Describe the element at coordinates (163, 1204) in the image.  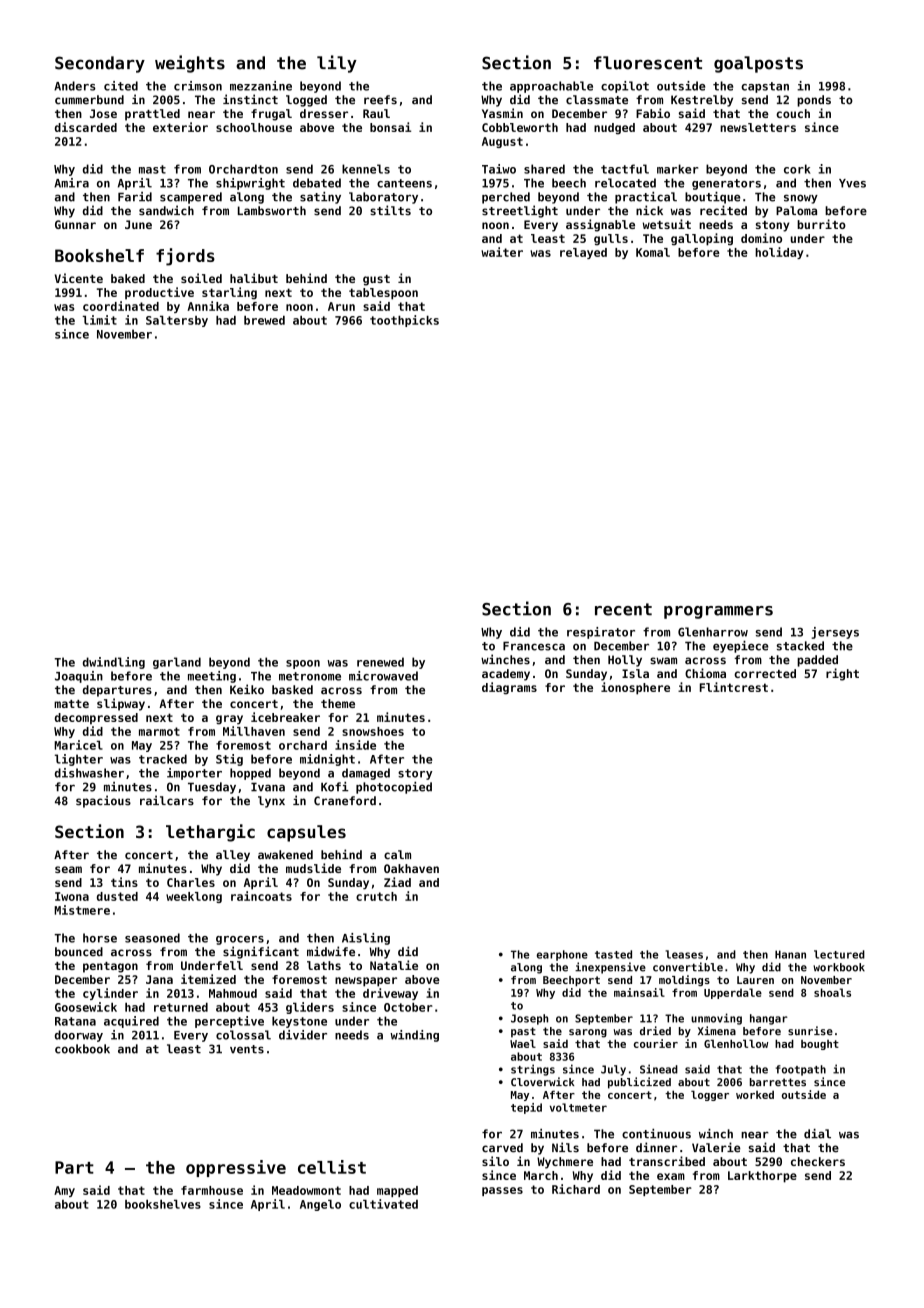
I see `bookshelves` at that location.
